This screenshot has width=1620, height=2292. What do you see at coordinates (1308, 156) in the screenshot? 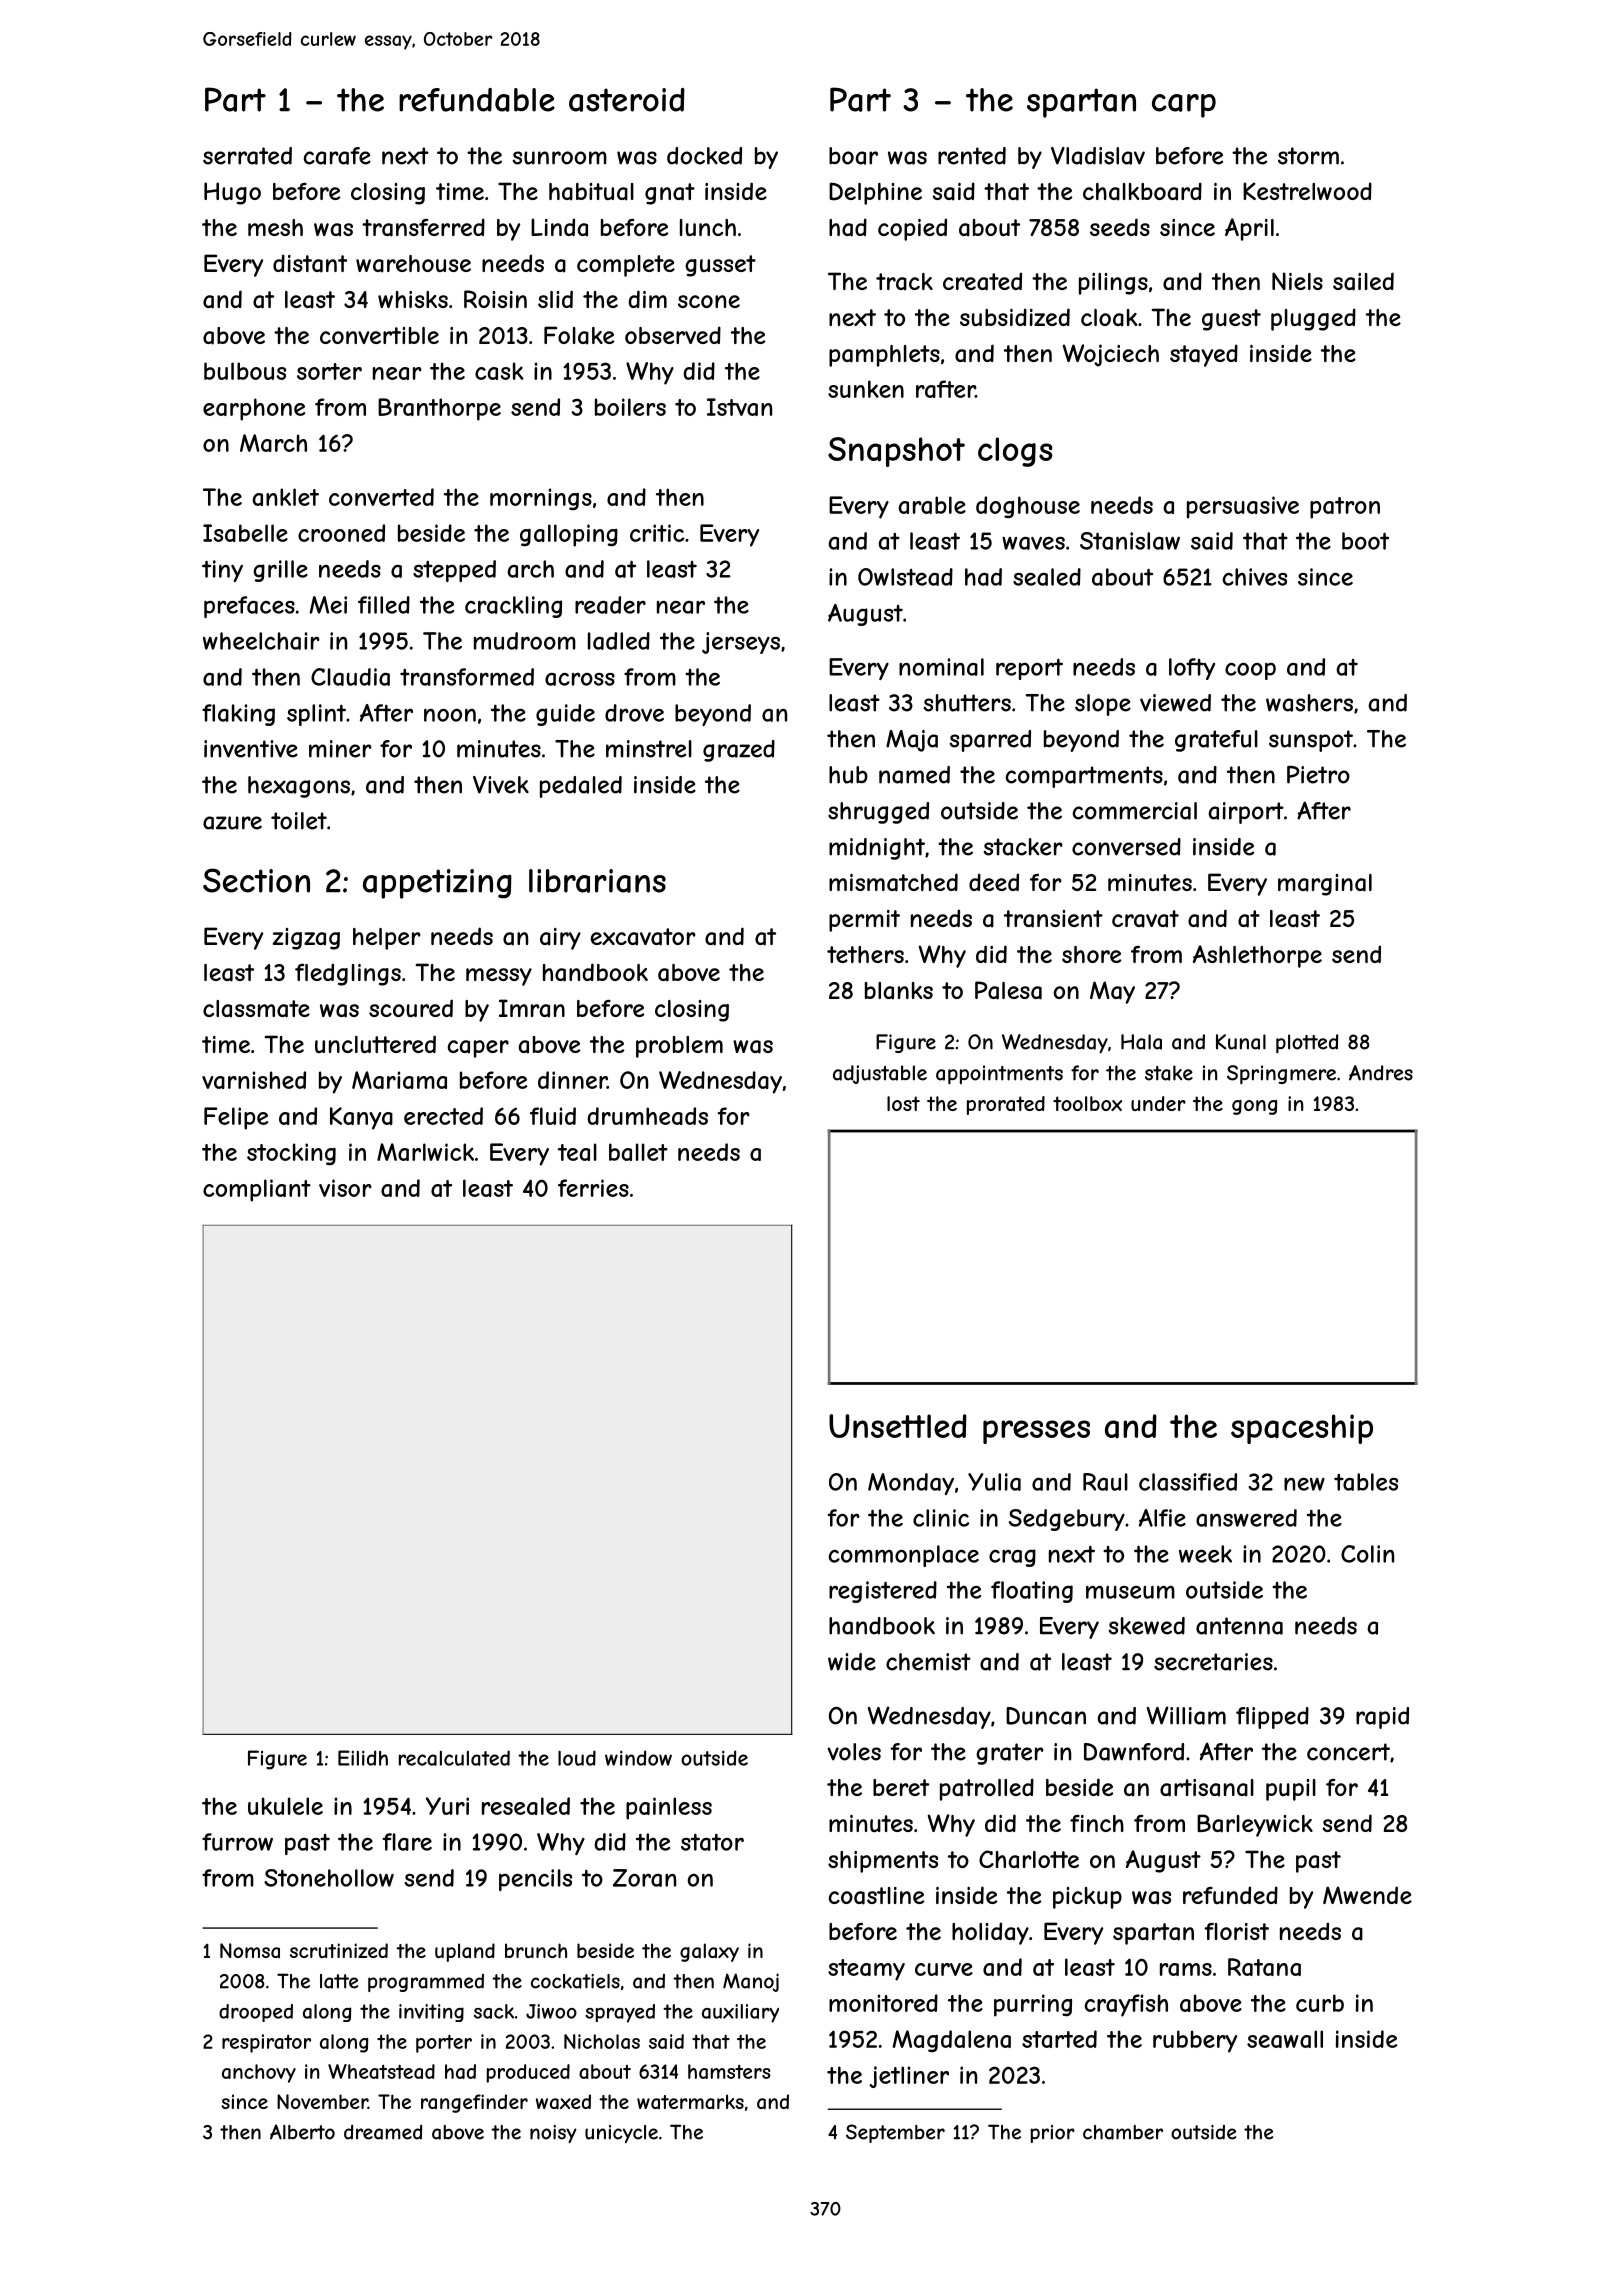
I see `storm` at bounding box center [1308, 156].
